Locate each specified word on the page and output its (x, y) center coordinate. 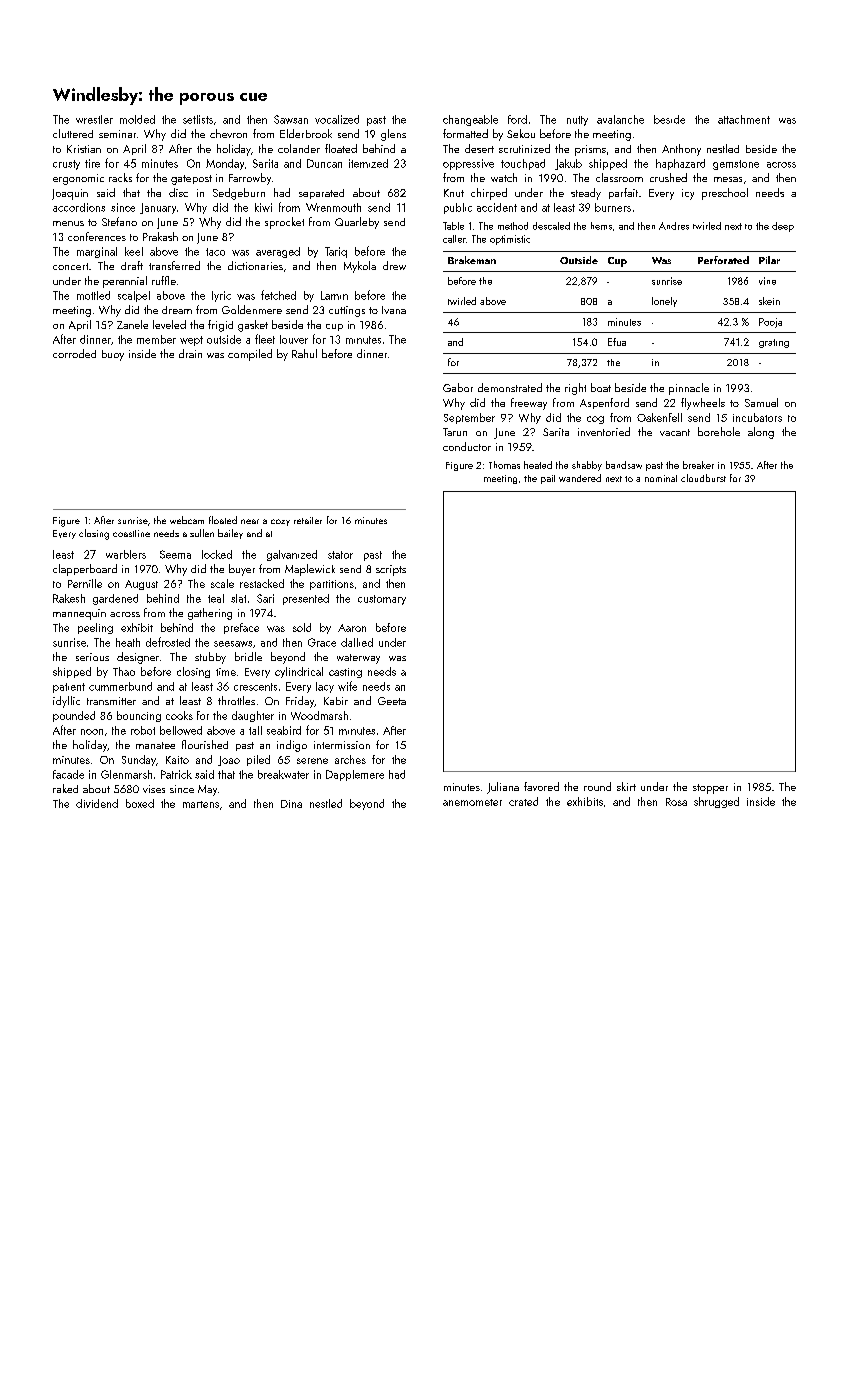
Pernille (85, 583)
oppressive (468, 164)
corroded (74, 353)
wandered (580, 478)
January (158, 208)
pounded (74, 716)
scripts (391, 570)
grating (774, 343)
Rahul (304, 353)
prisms (590, 150)
